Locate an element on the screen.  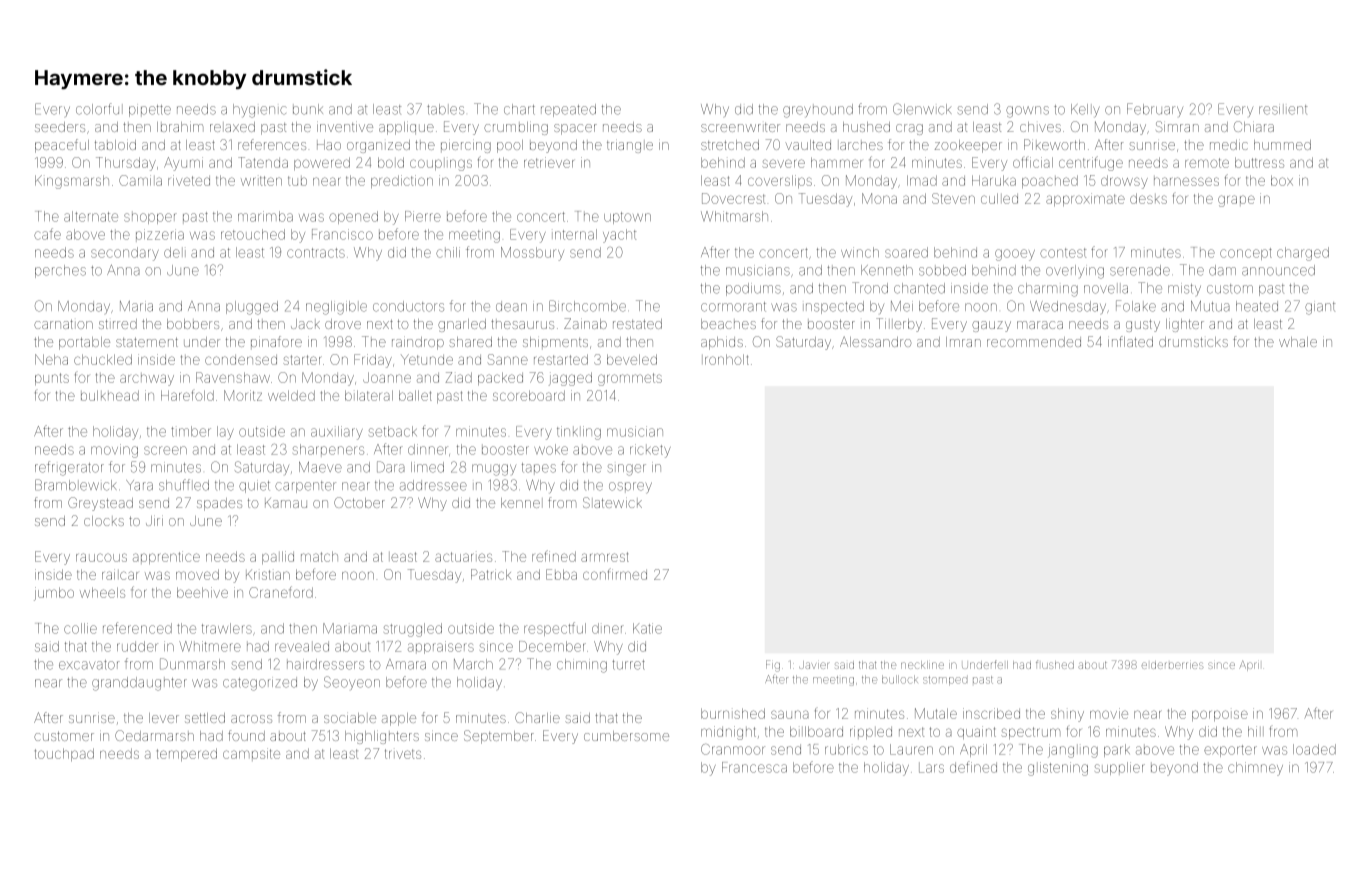
Francesca is located at coordinates (754, 767).
